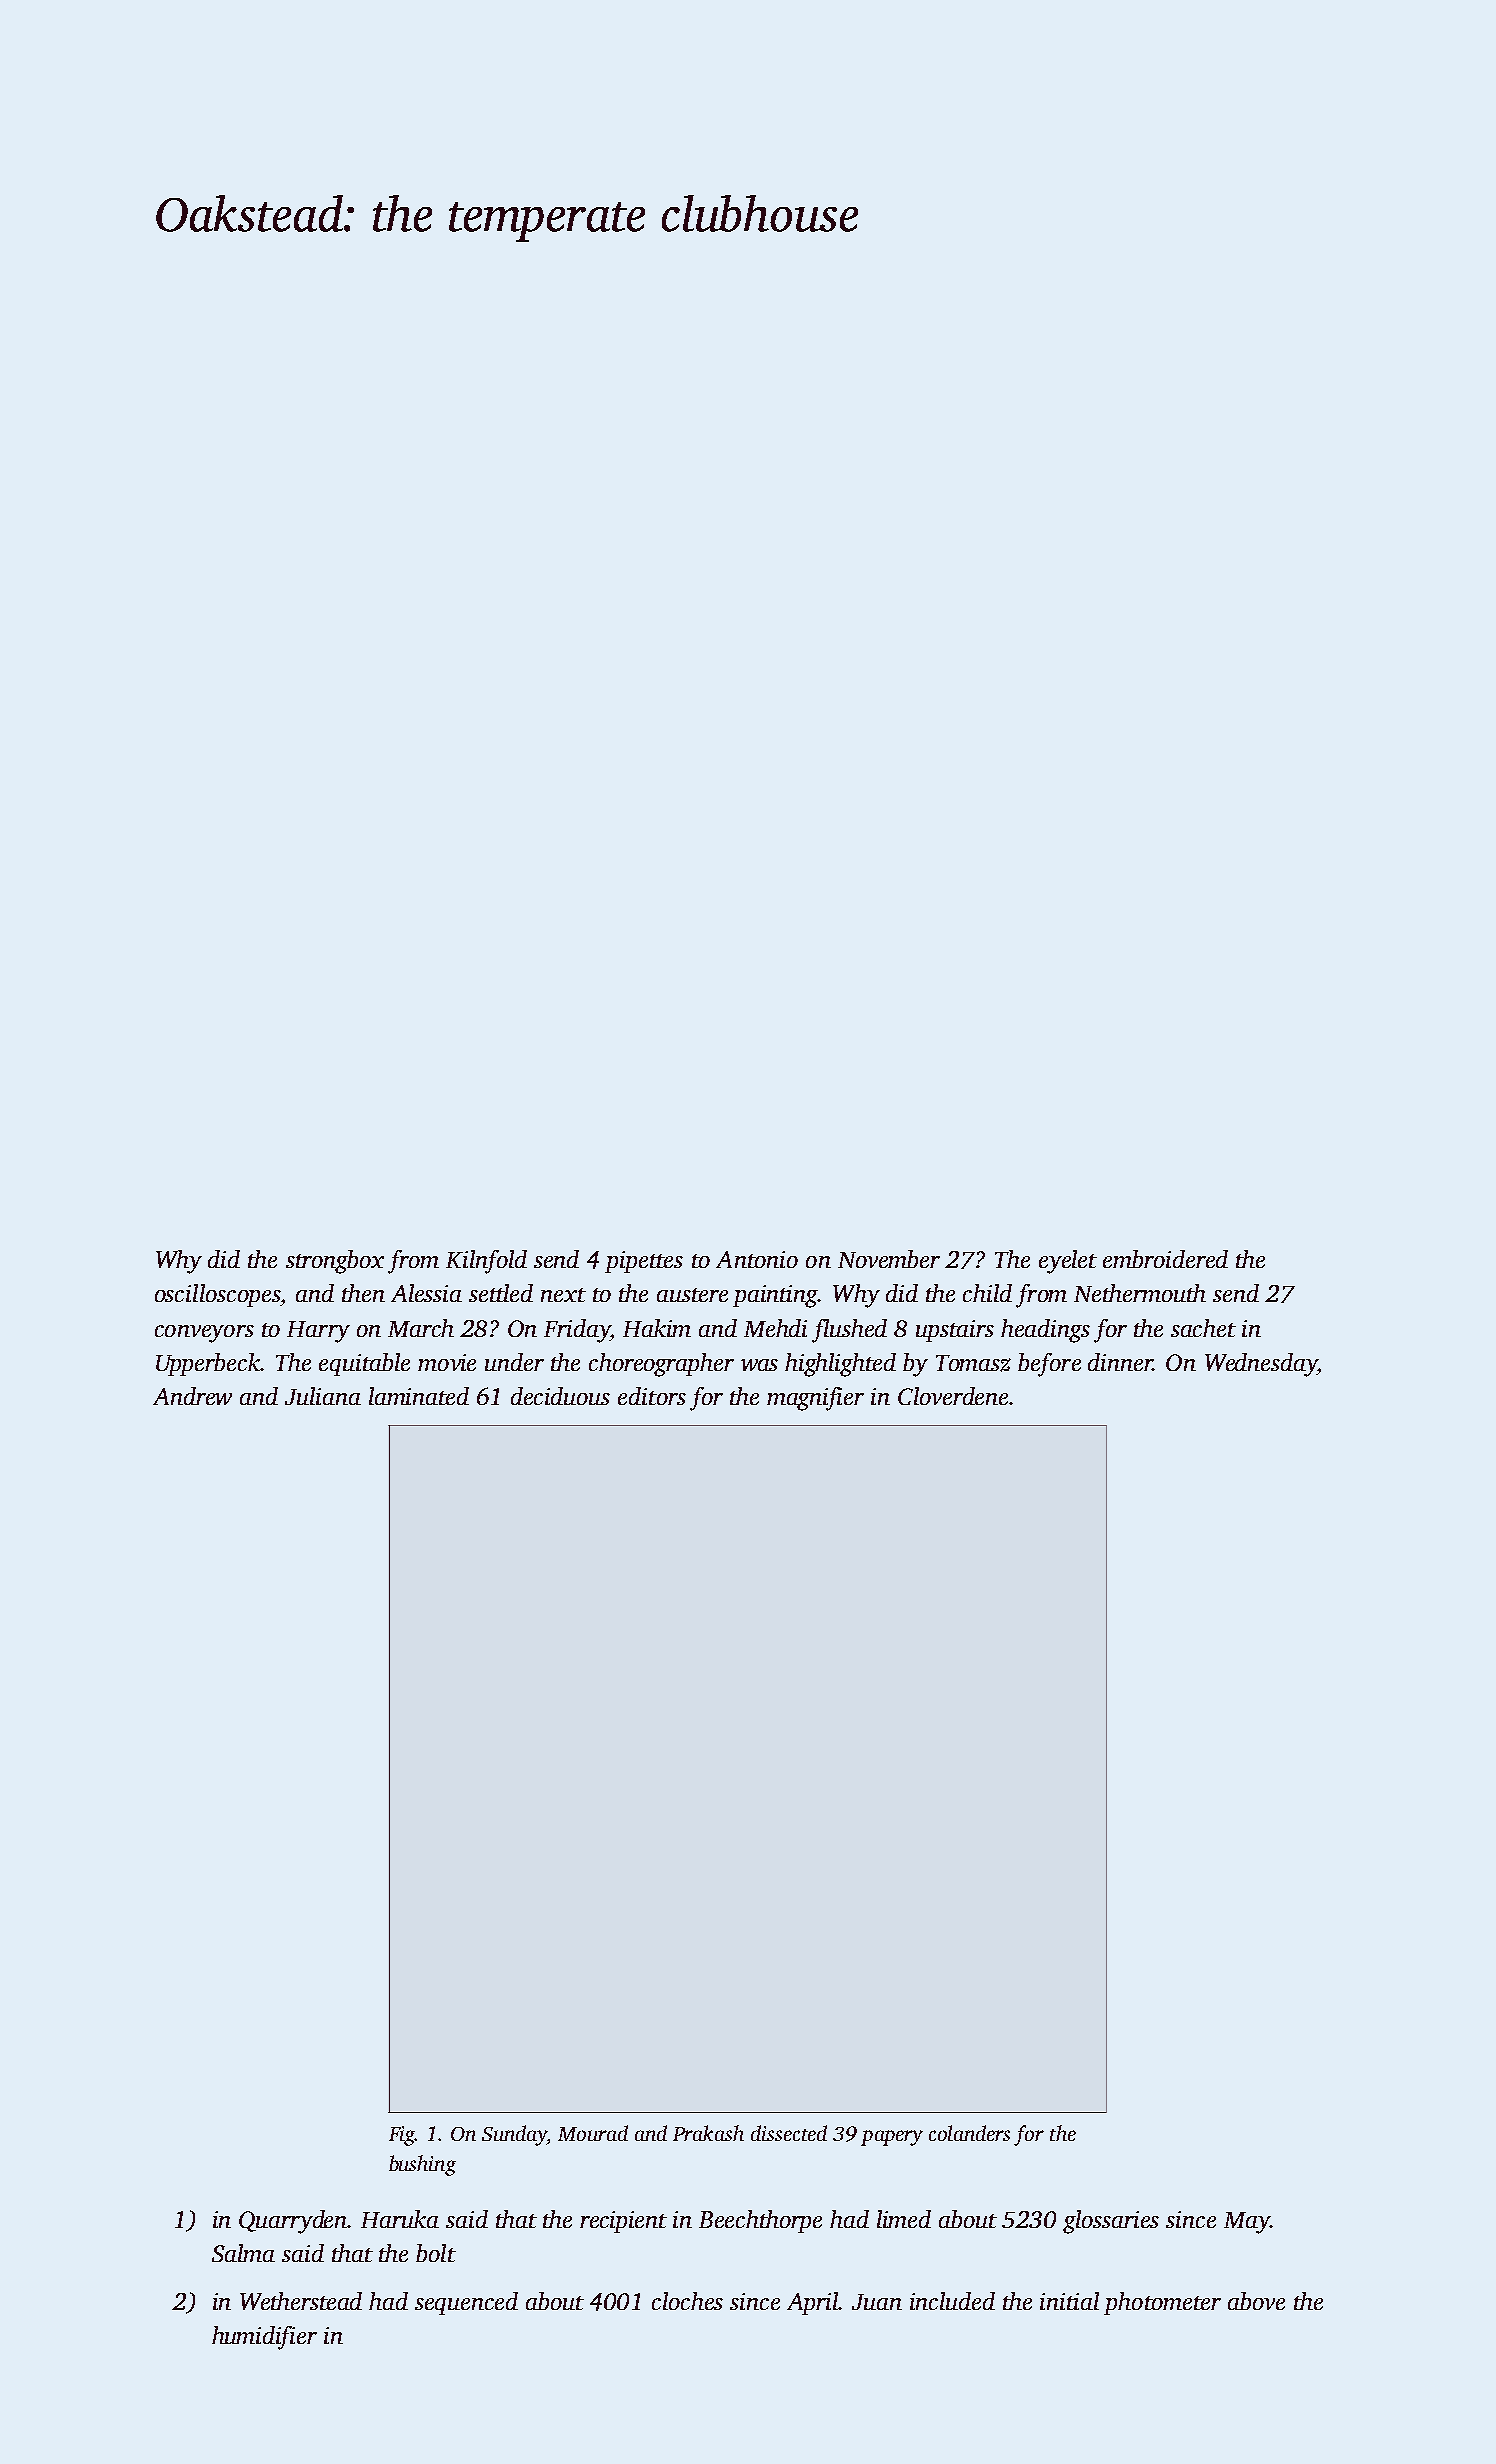 The image size is (1496, 2464). I want to click on strongbox, so click(335, 1262).
